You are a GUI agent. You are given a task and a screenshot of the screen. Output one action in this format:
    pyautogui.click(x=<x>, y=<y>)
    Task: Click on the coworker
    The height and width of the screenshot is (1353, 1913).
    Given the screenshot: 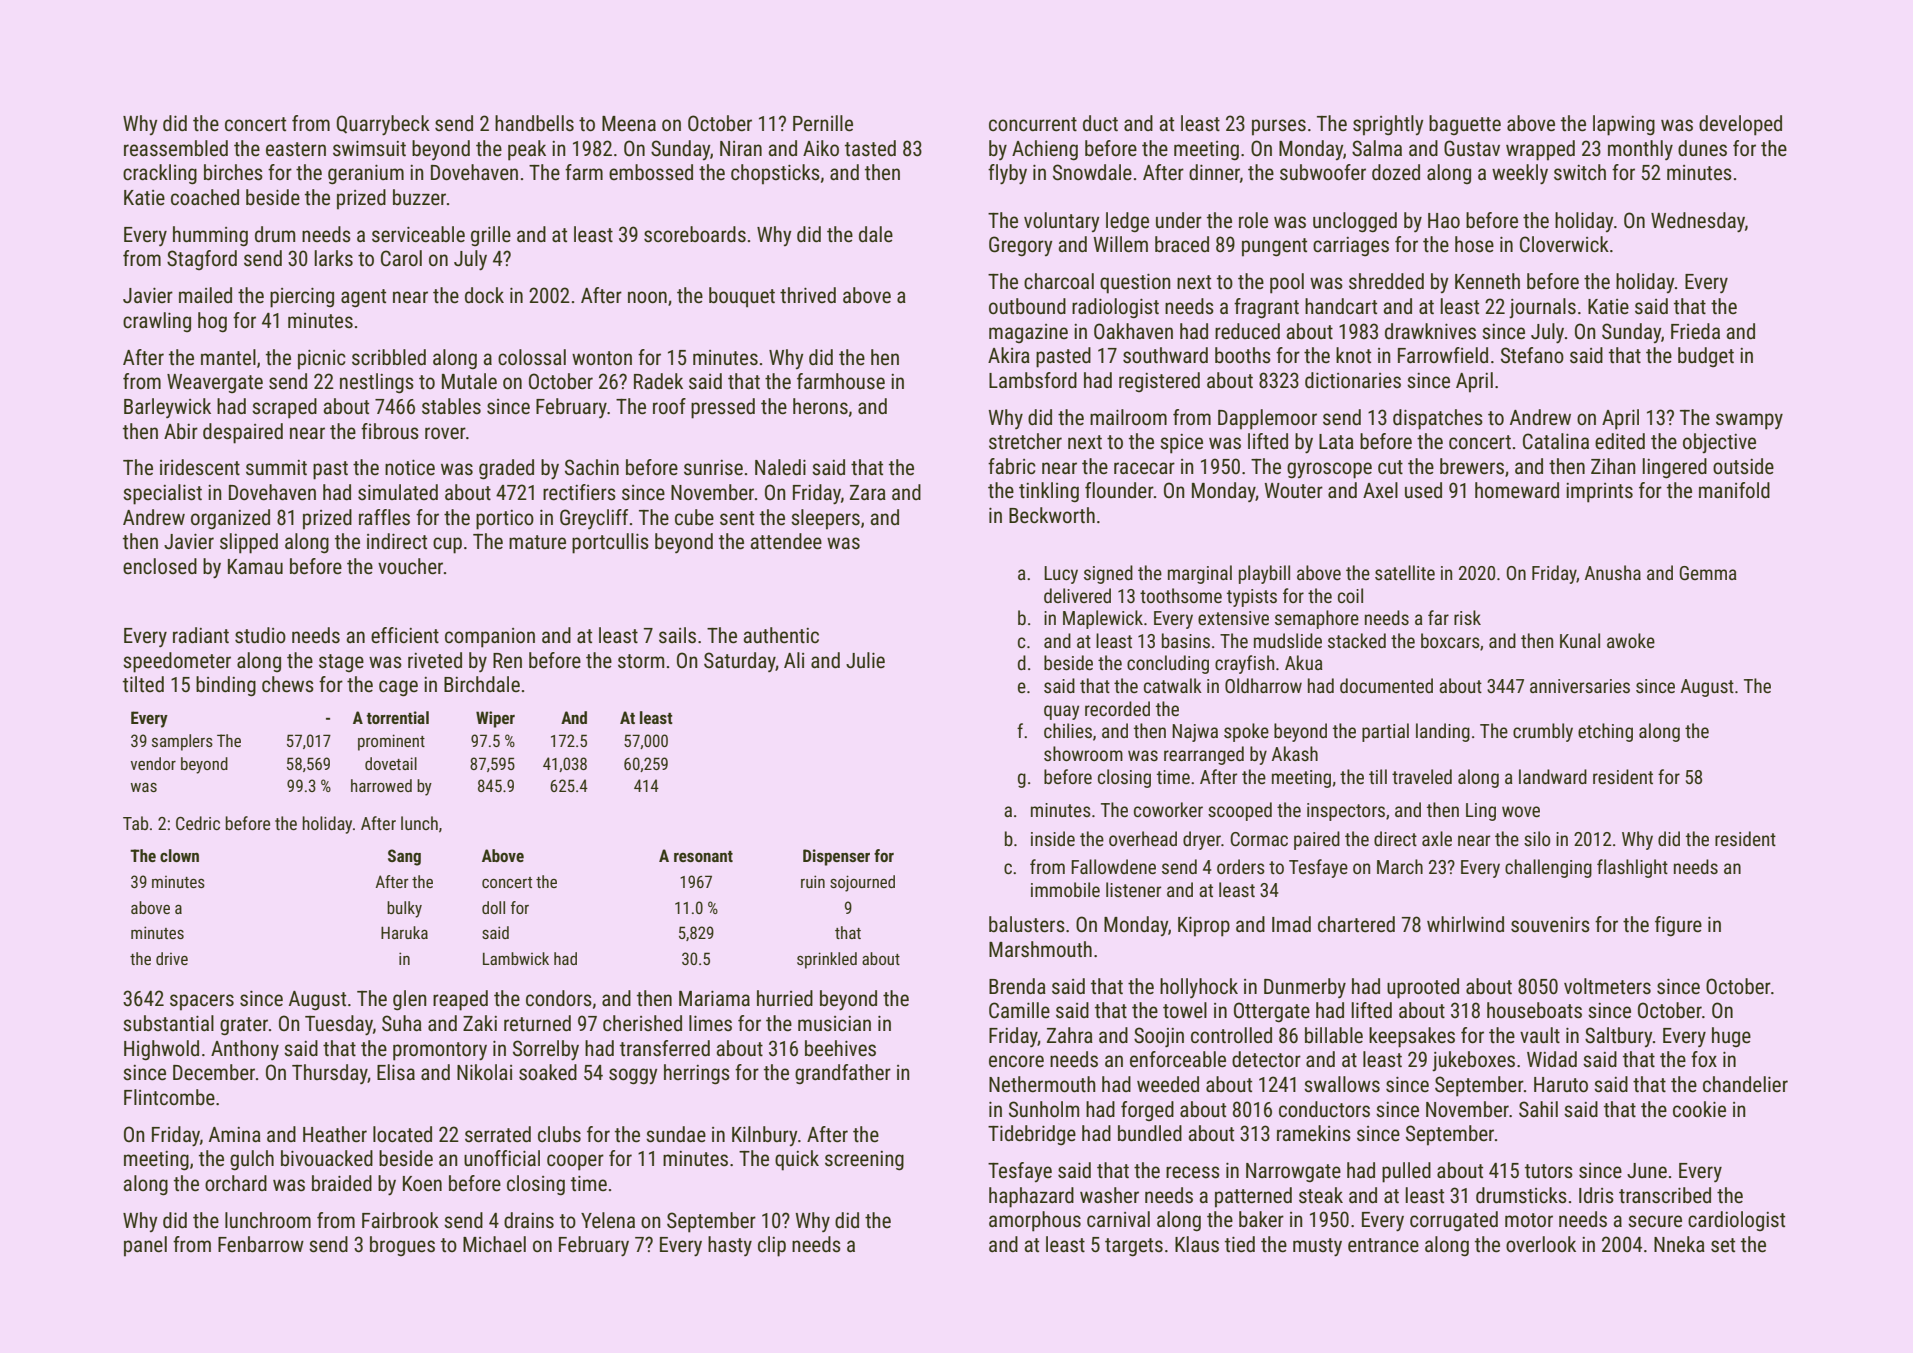 What is the action you would take?
    pyautogui.click(x=1168, y=809)
